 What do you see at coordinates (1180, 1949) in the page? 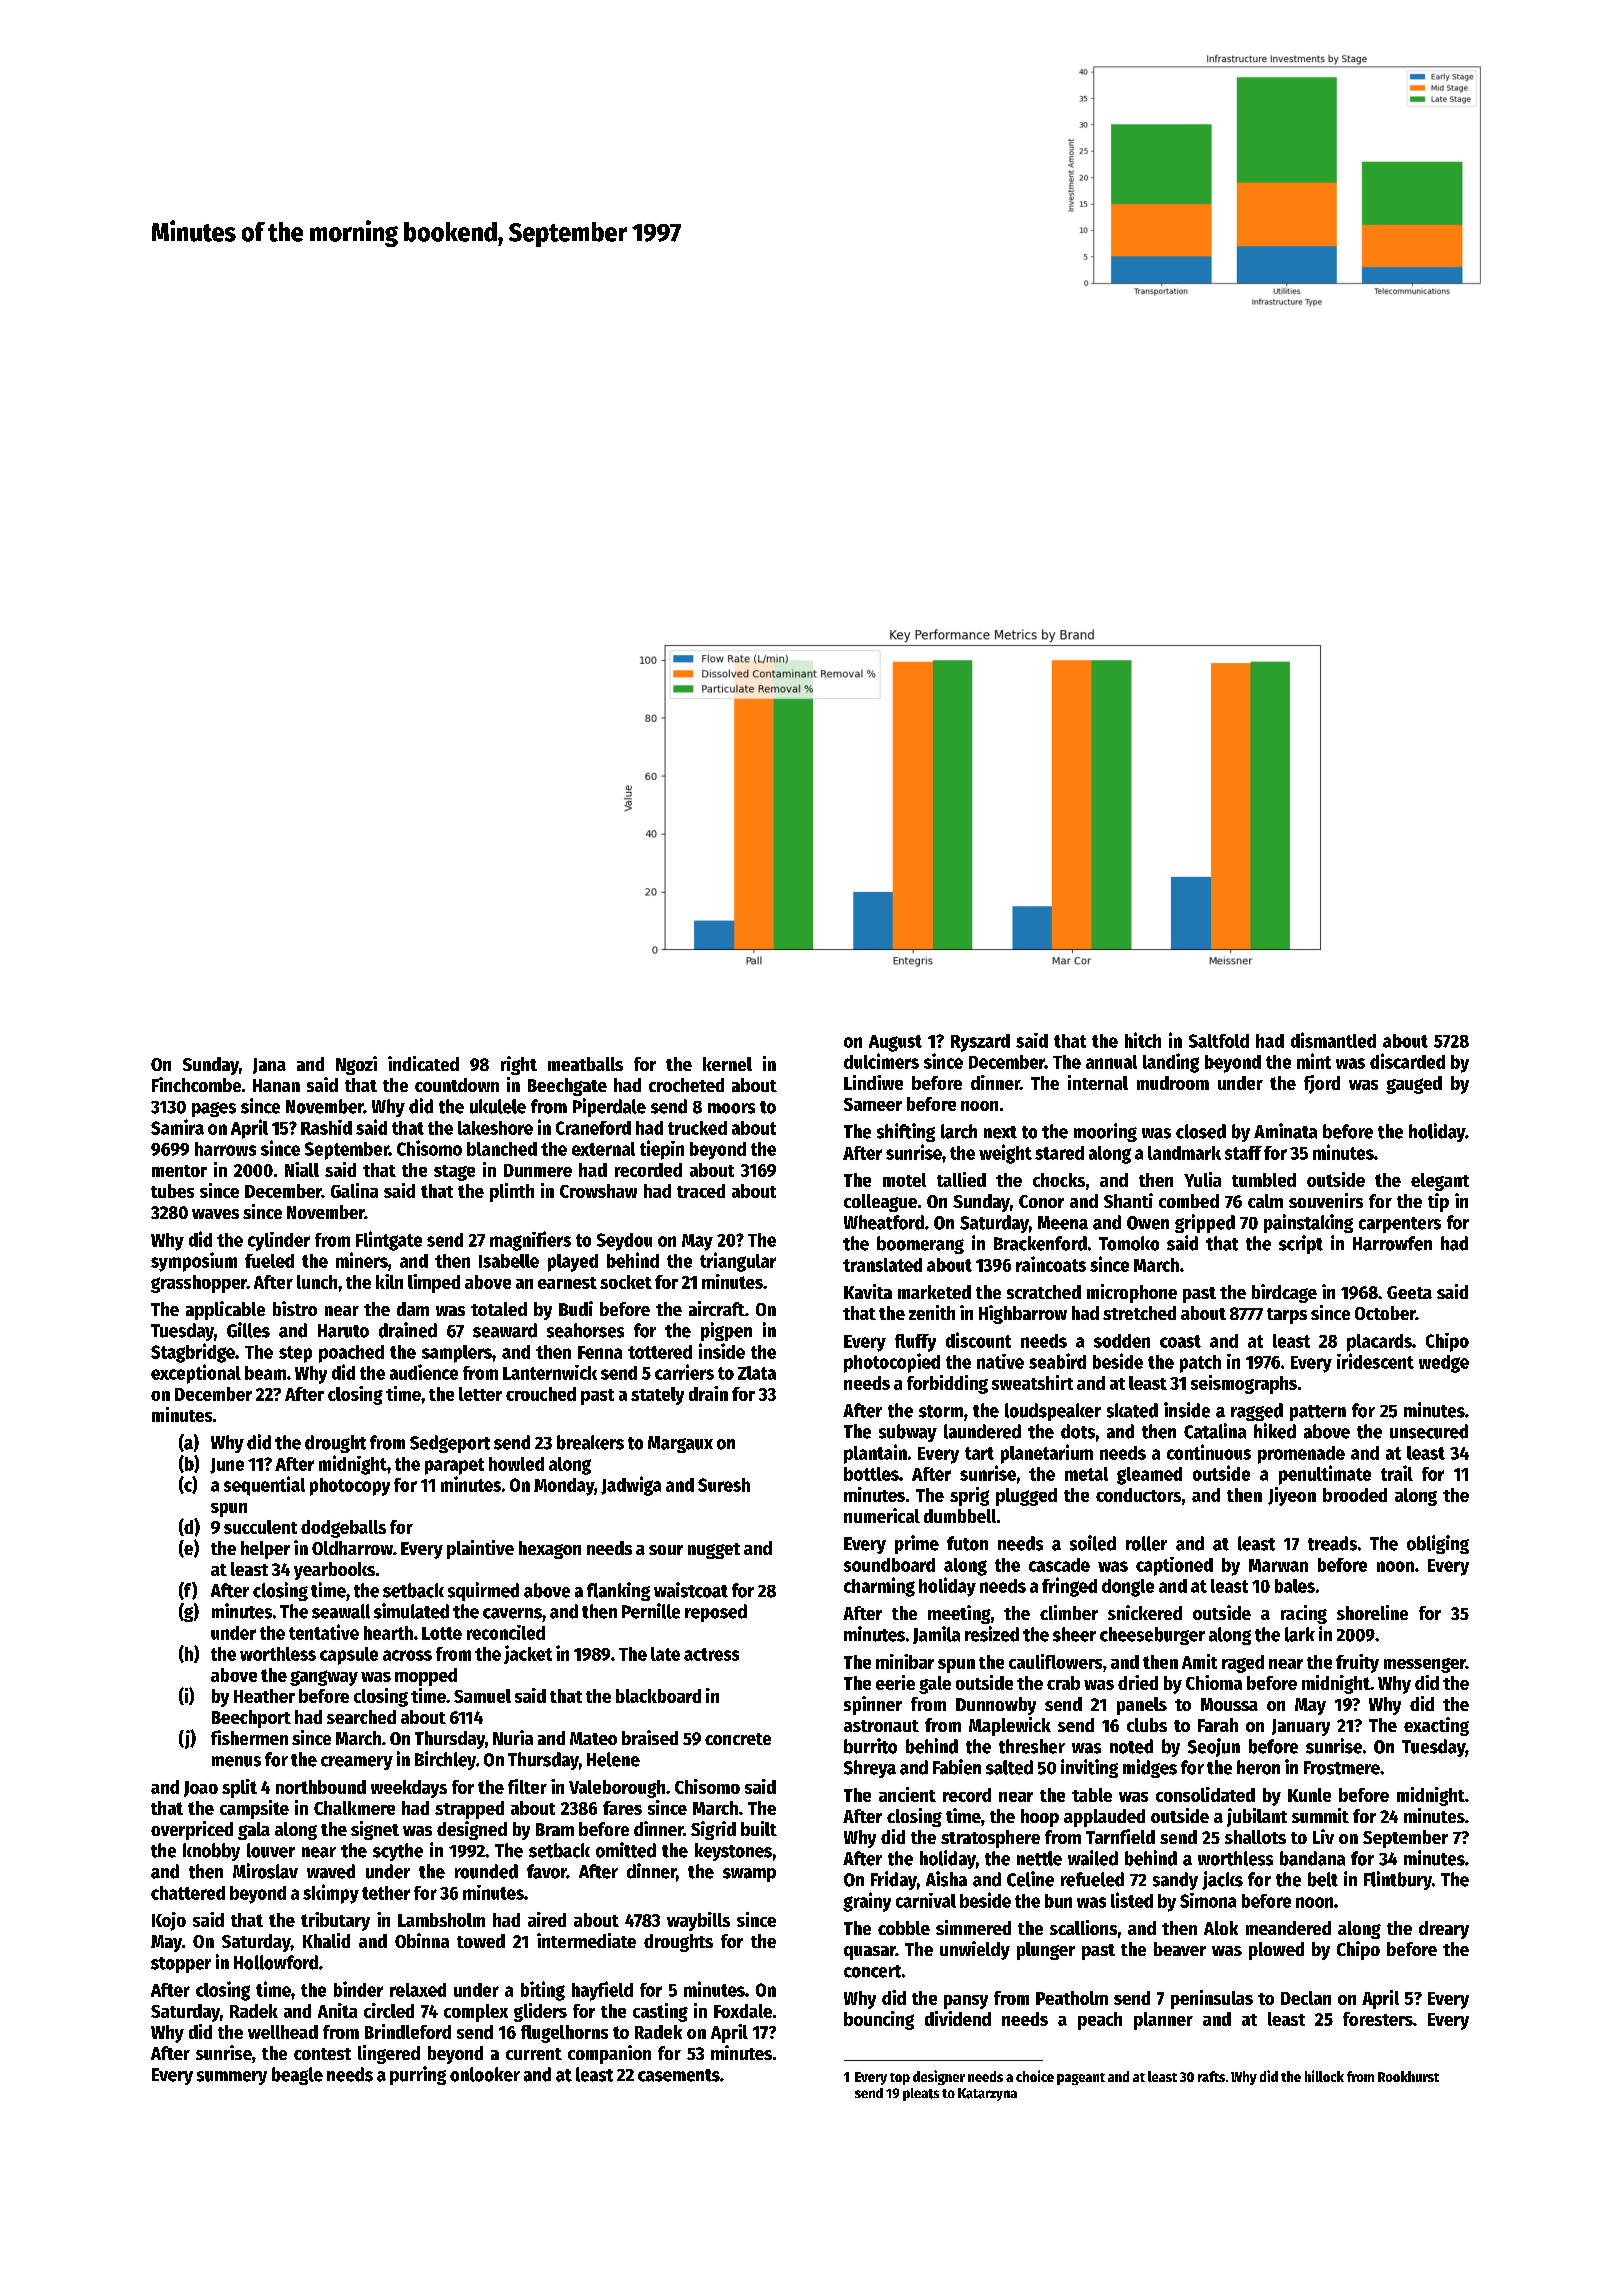
I see `beaver` at bounding box center [1180, 1949].
